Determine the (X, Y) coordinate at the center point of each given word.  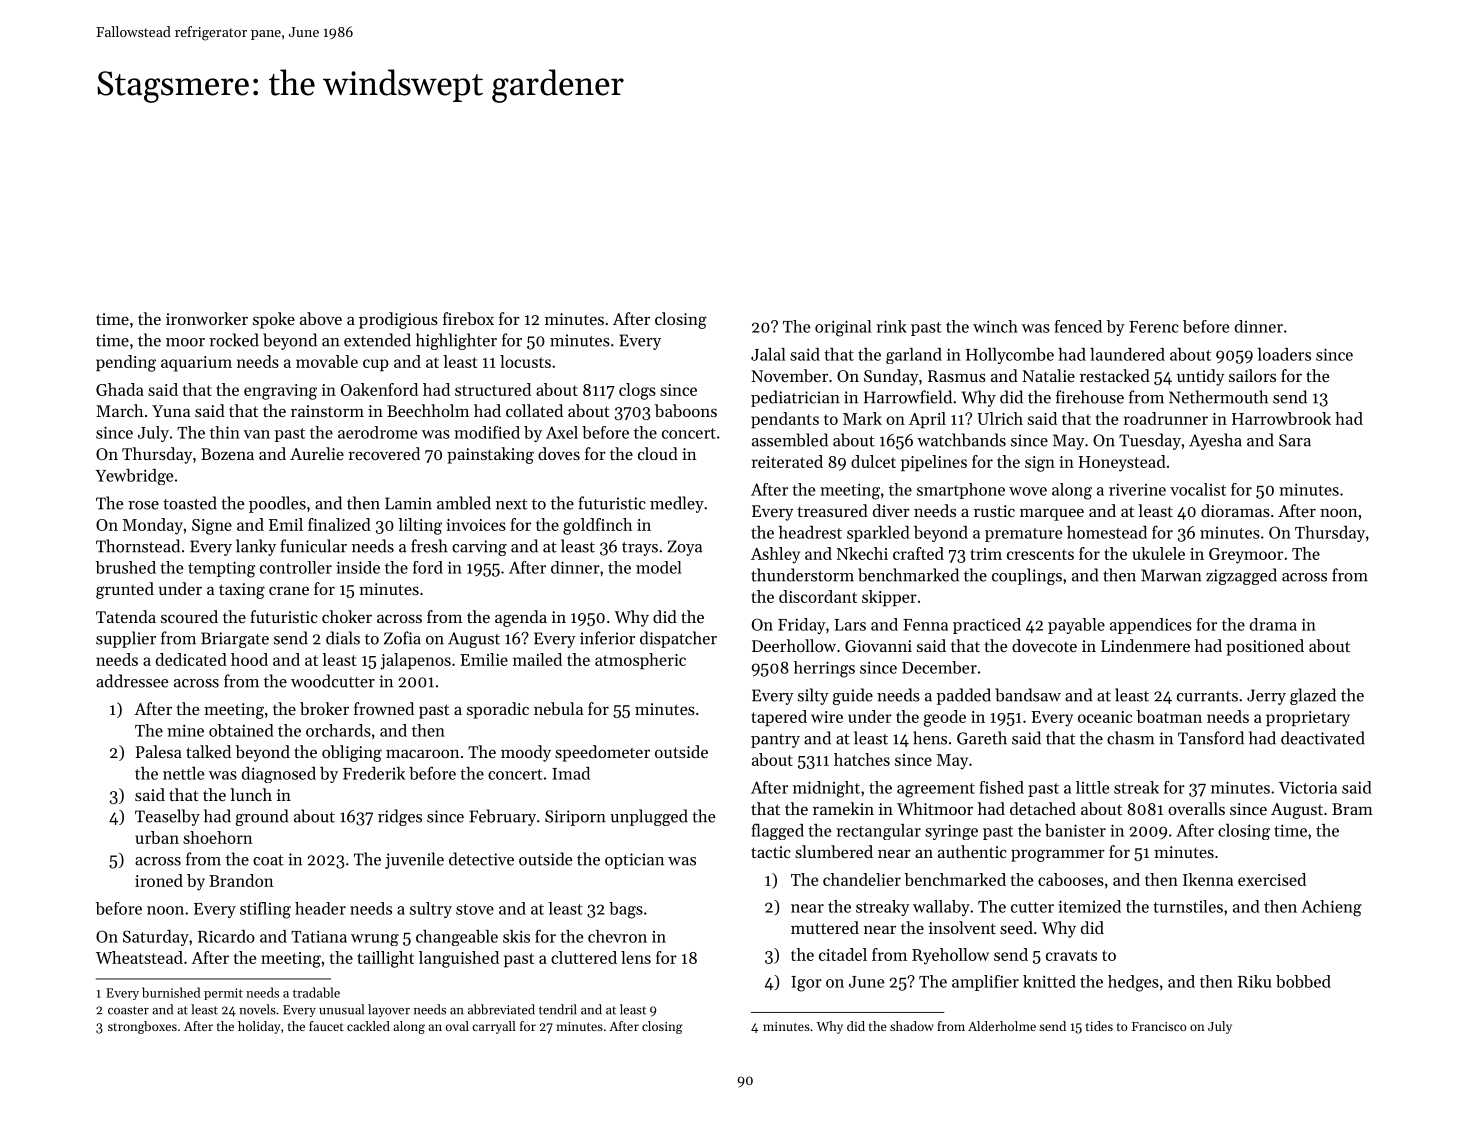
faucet (326, 1026)
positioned (1265, 647)
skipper (889, 598)
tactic (771, 852)
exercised (1272, 879)
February (502, 817)
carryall (494, 1027)
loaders (1284, 354)
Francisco (1159, 1026)
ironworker (207, 318)
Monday (153, 526)
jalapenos (415, 661)
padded (964, 696)
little (1092, 787)
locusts (525, 361)
